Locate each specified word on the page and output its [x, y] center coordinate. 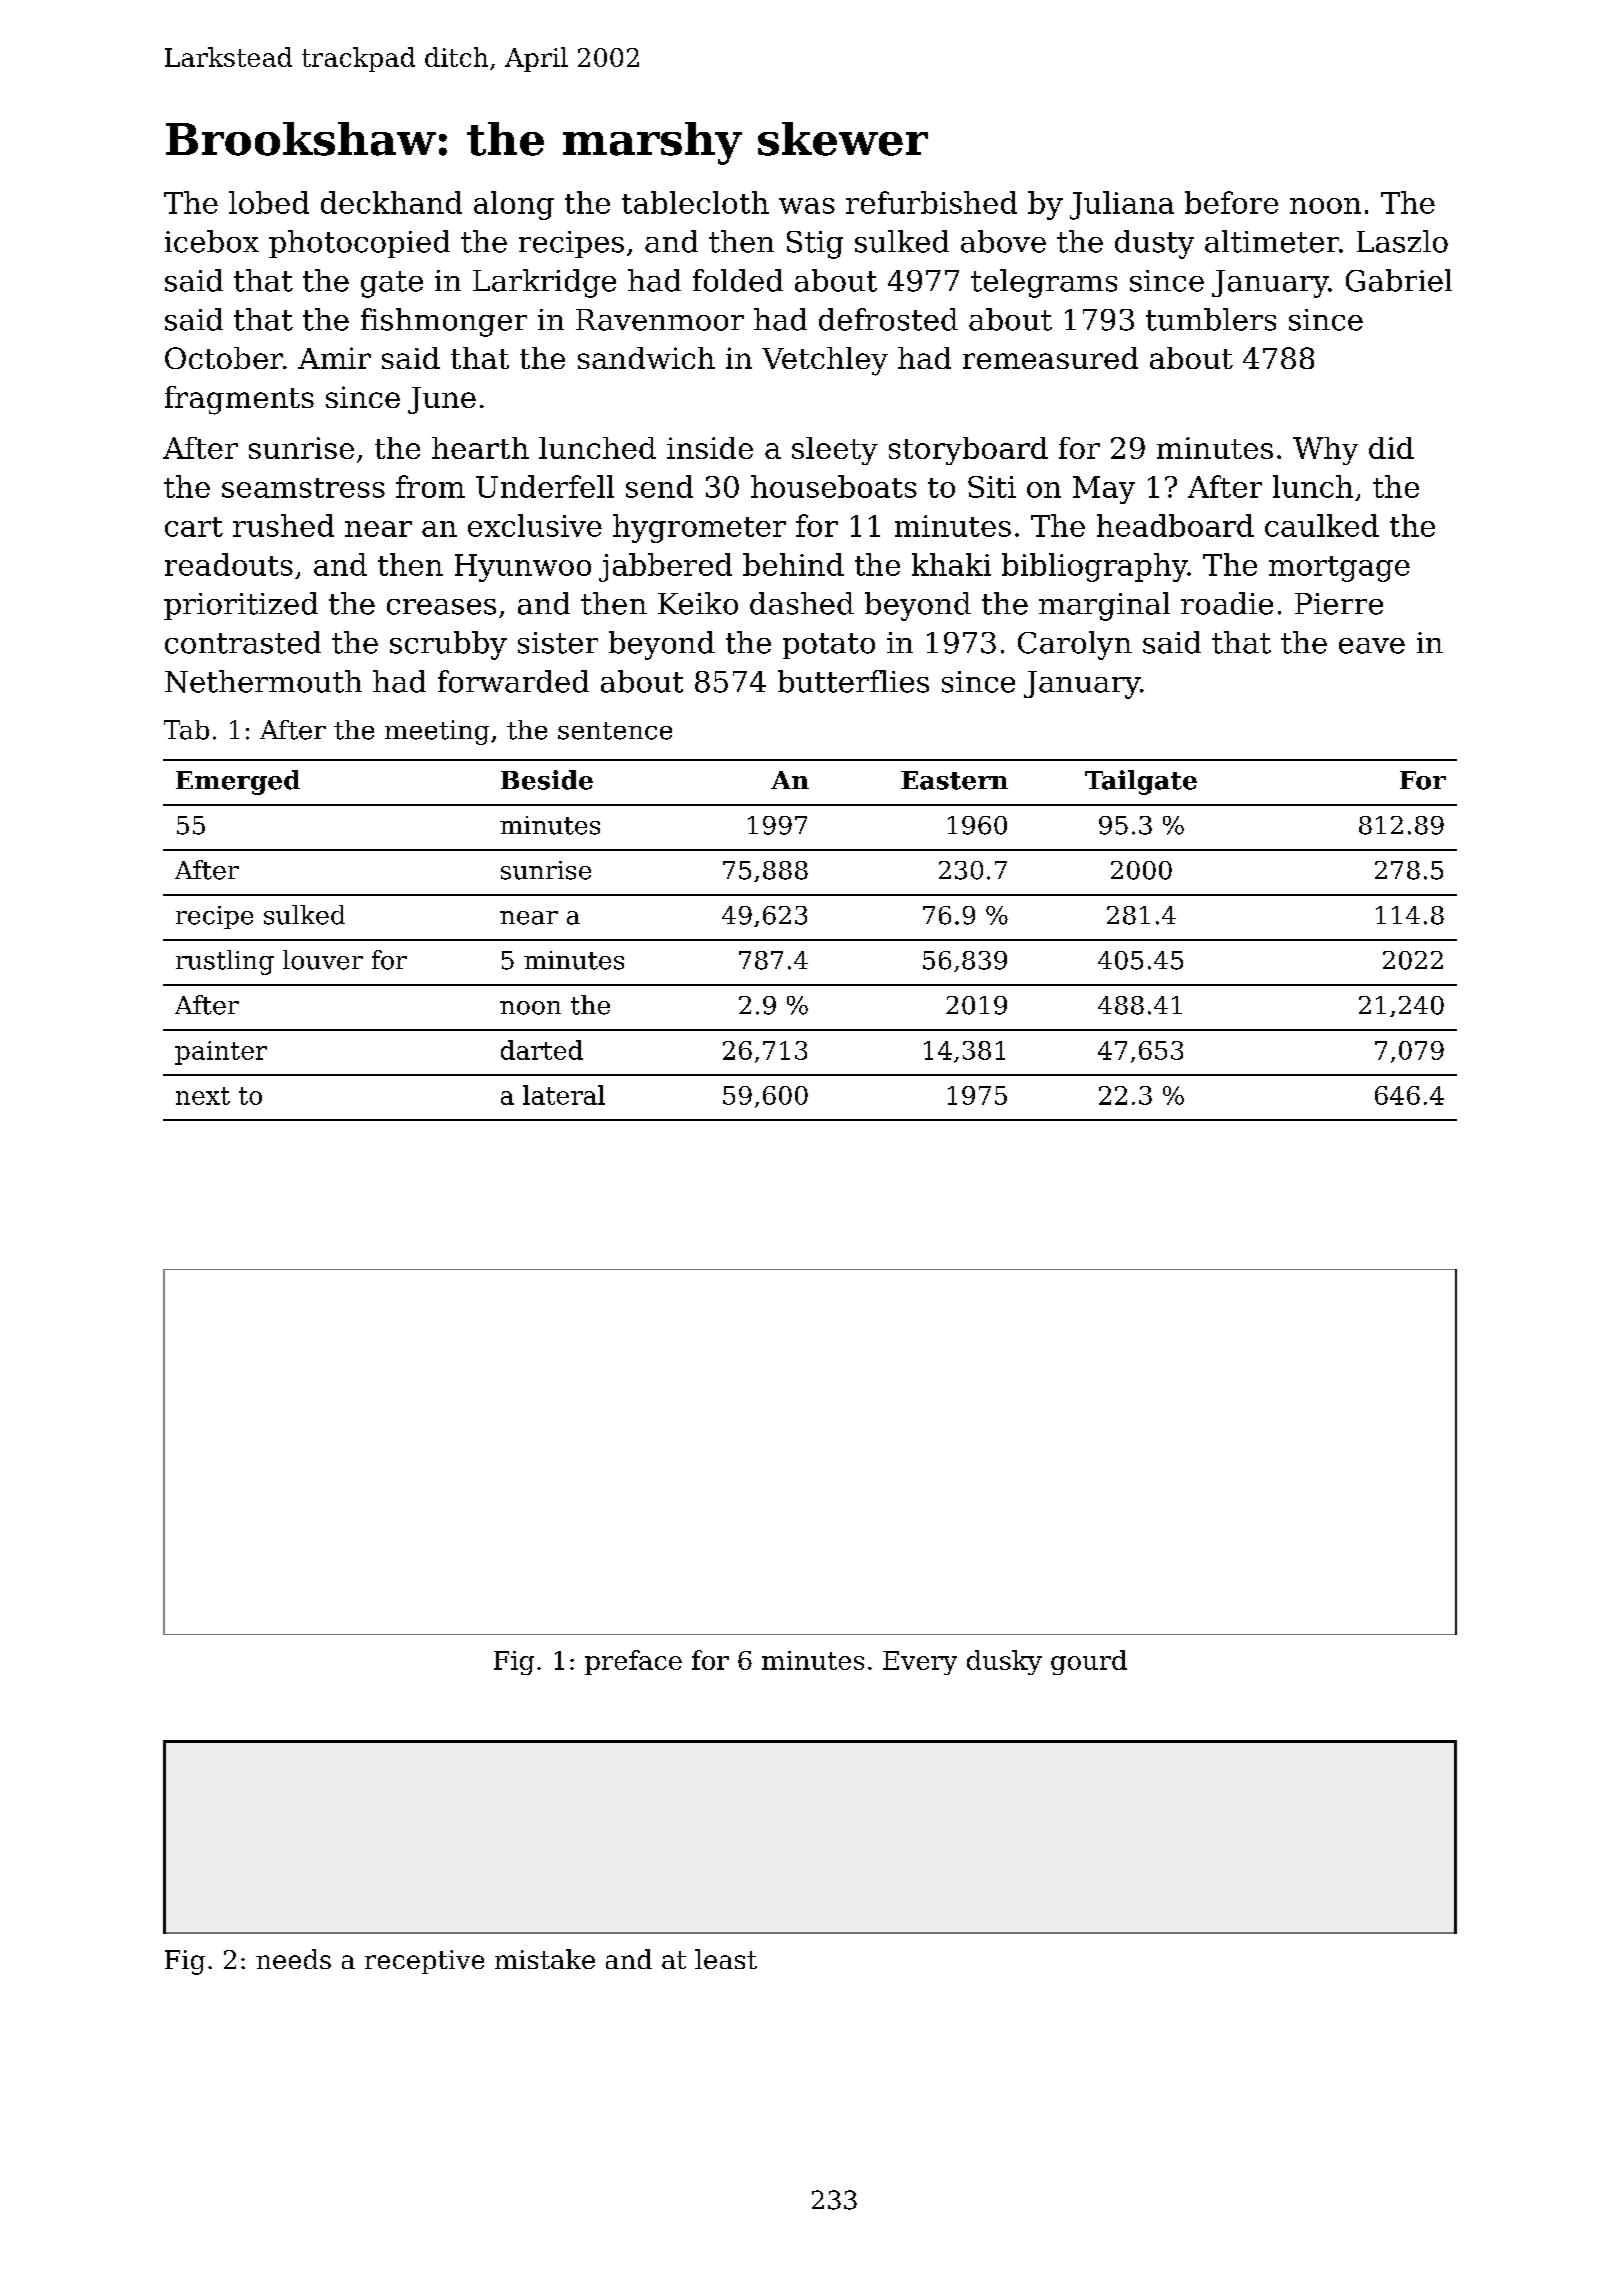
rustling [225, 962]
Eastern [954, 780]
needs [293, 1959]
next [203, 1096]
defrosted [888, 319]
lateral [564, 1095]
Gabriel [1399, 280]
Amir [334, 358]
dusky [1004, 1662]
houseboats [834, 486]
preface [633, 1662]
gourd [1089, 1662]
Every [920, 1663]
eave [1372, 646]
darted [542, 1050]
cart [194, 527]
